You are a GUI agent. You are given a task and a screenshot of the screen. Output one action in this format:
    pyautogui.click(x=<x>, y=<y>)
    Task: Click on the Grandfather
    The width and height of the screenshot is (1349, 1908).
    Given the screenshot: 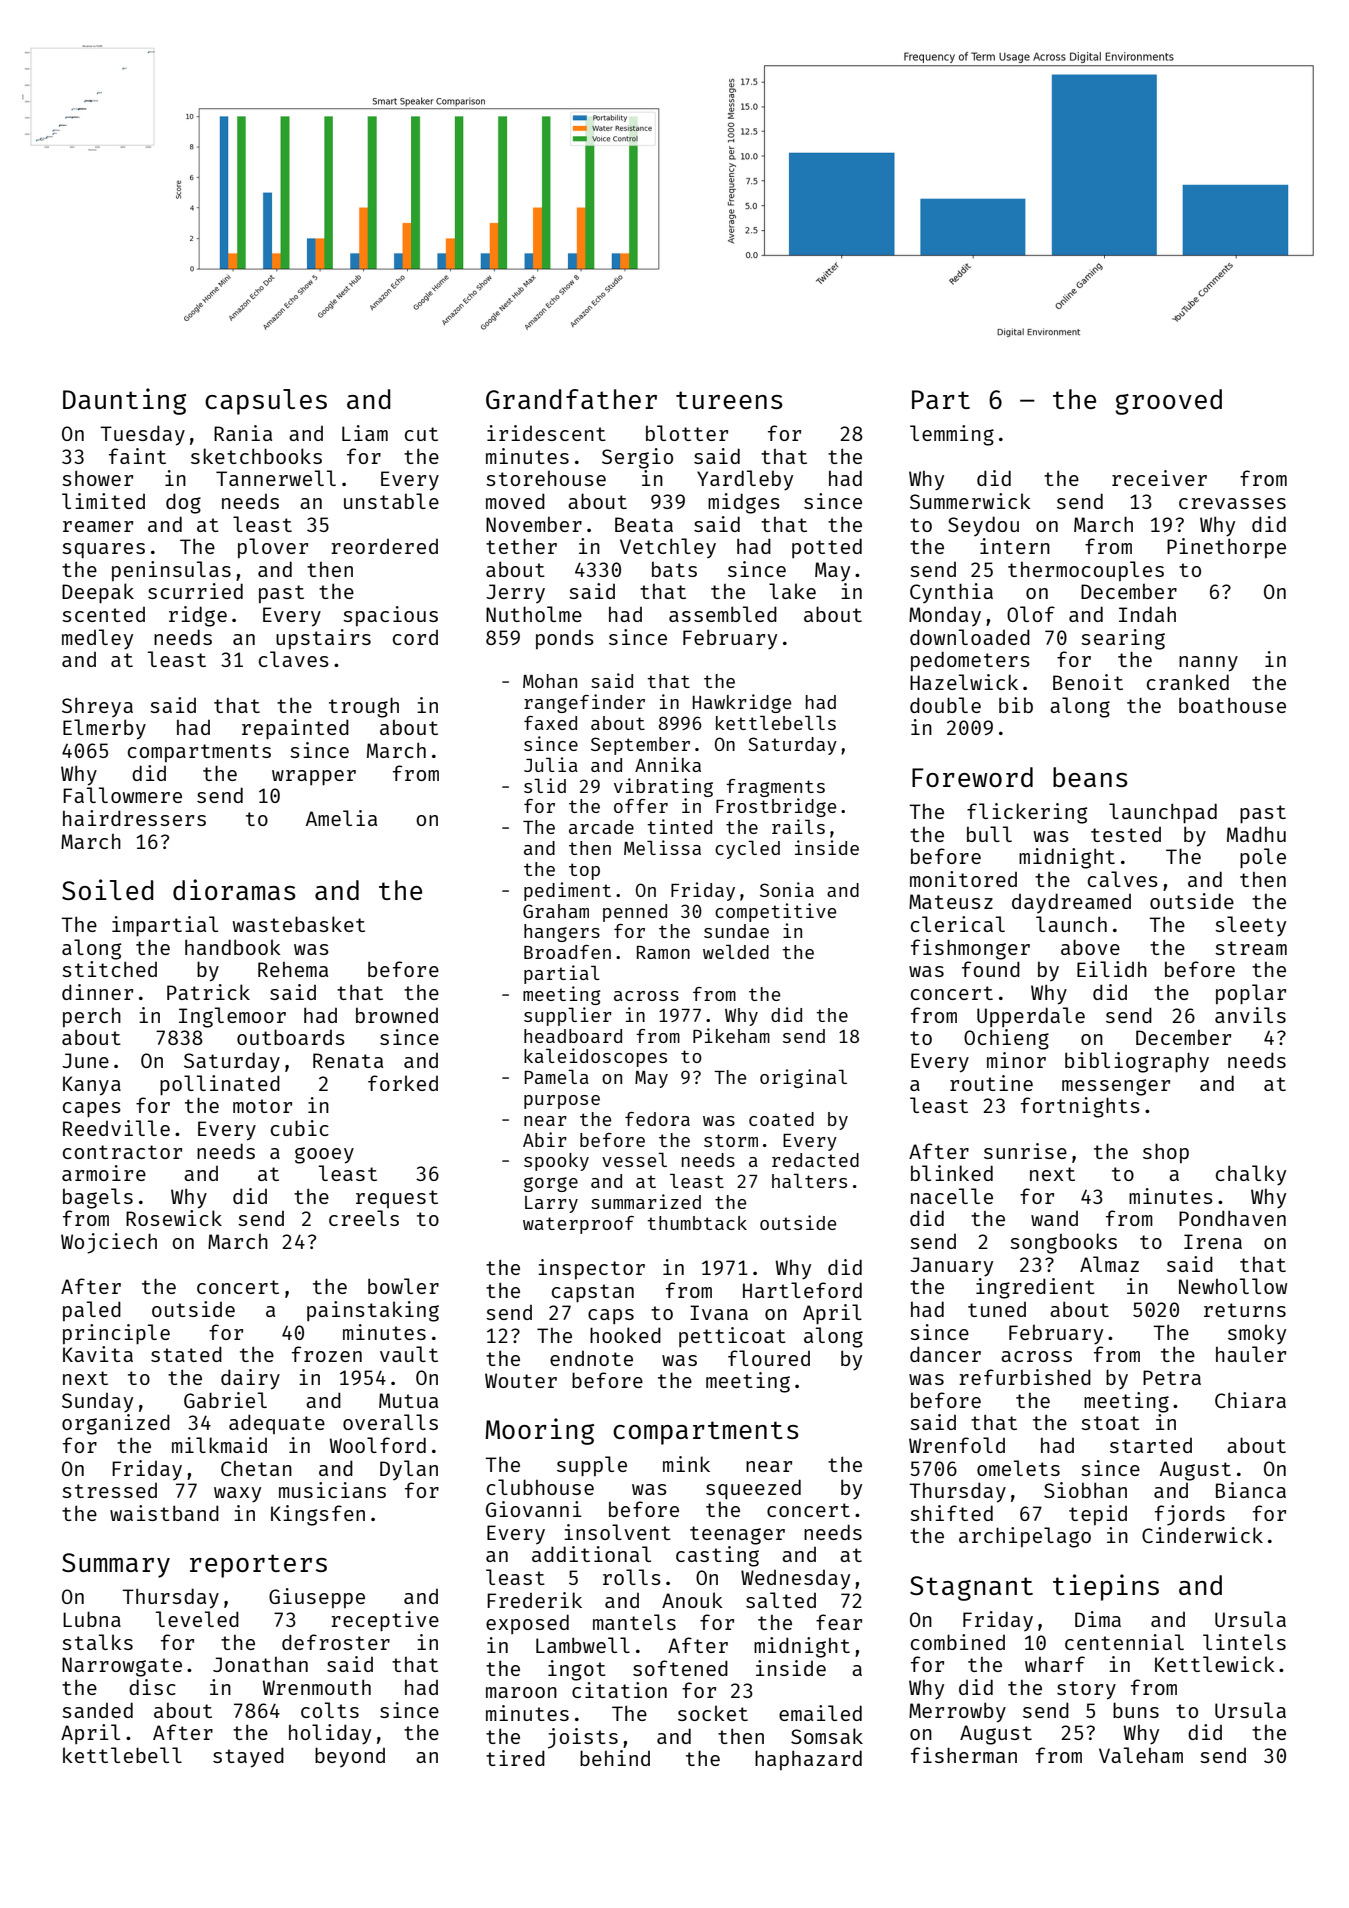 What is the action you would take?
    pyautogui.click(x=571, y=399)
